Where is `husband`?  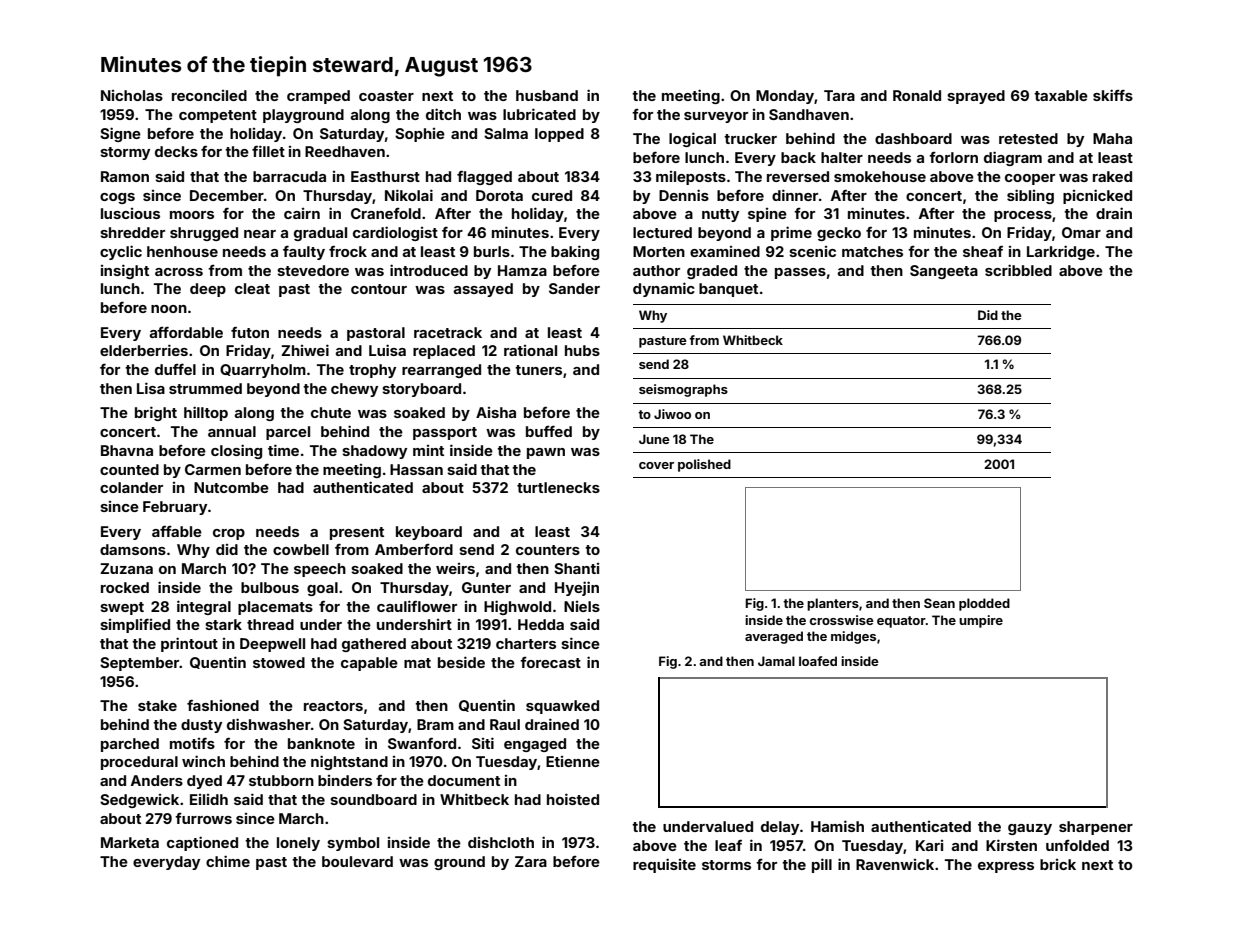
husband is located at coordinates (547, 95).
